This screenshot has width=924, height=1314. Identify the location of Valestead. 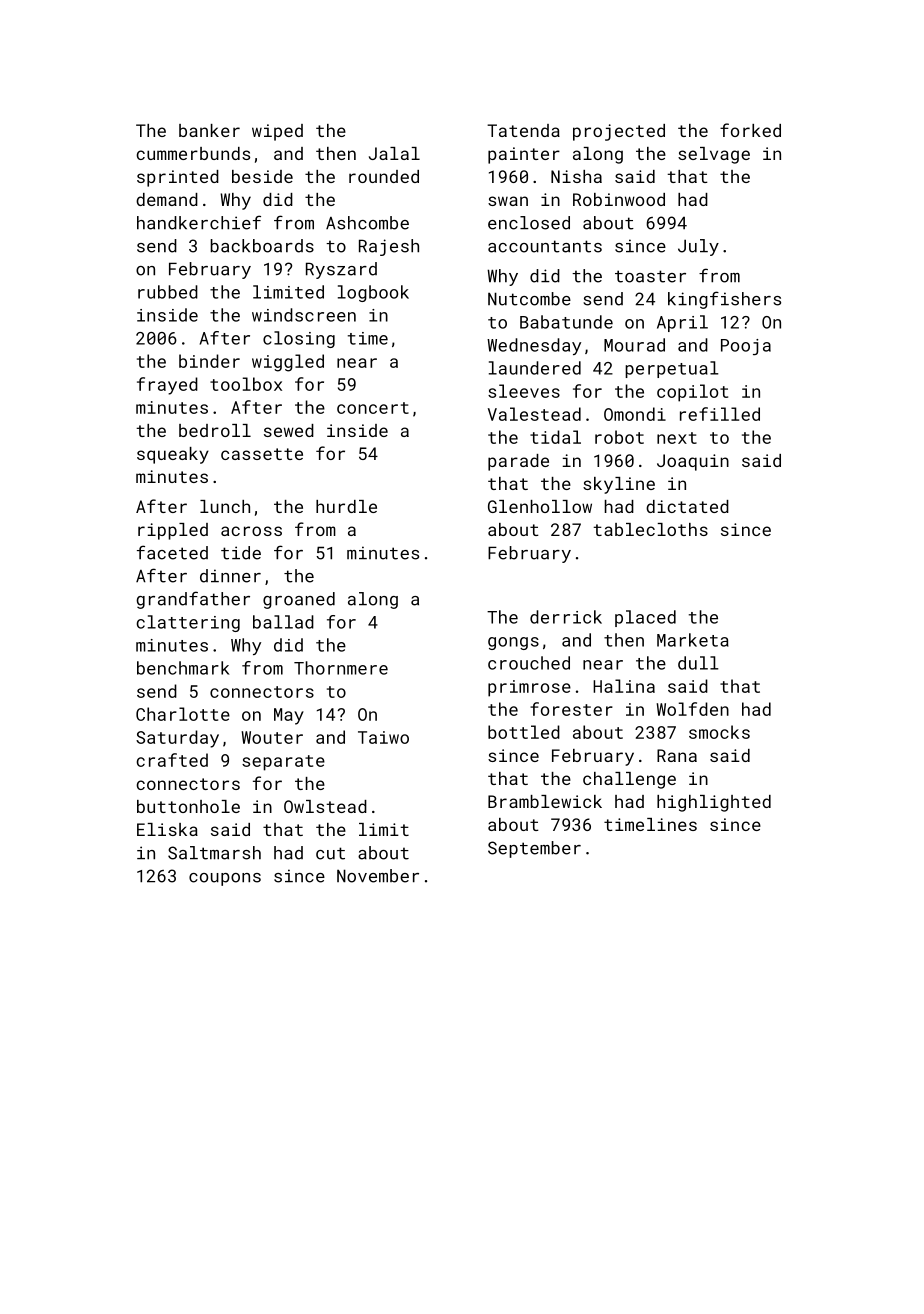
(534, 414).
